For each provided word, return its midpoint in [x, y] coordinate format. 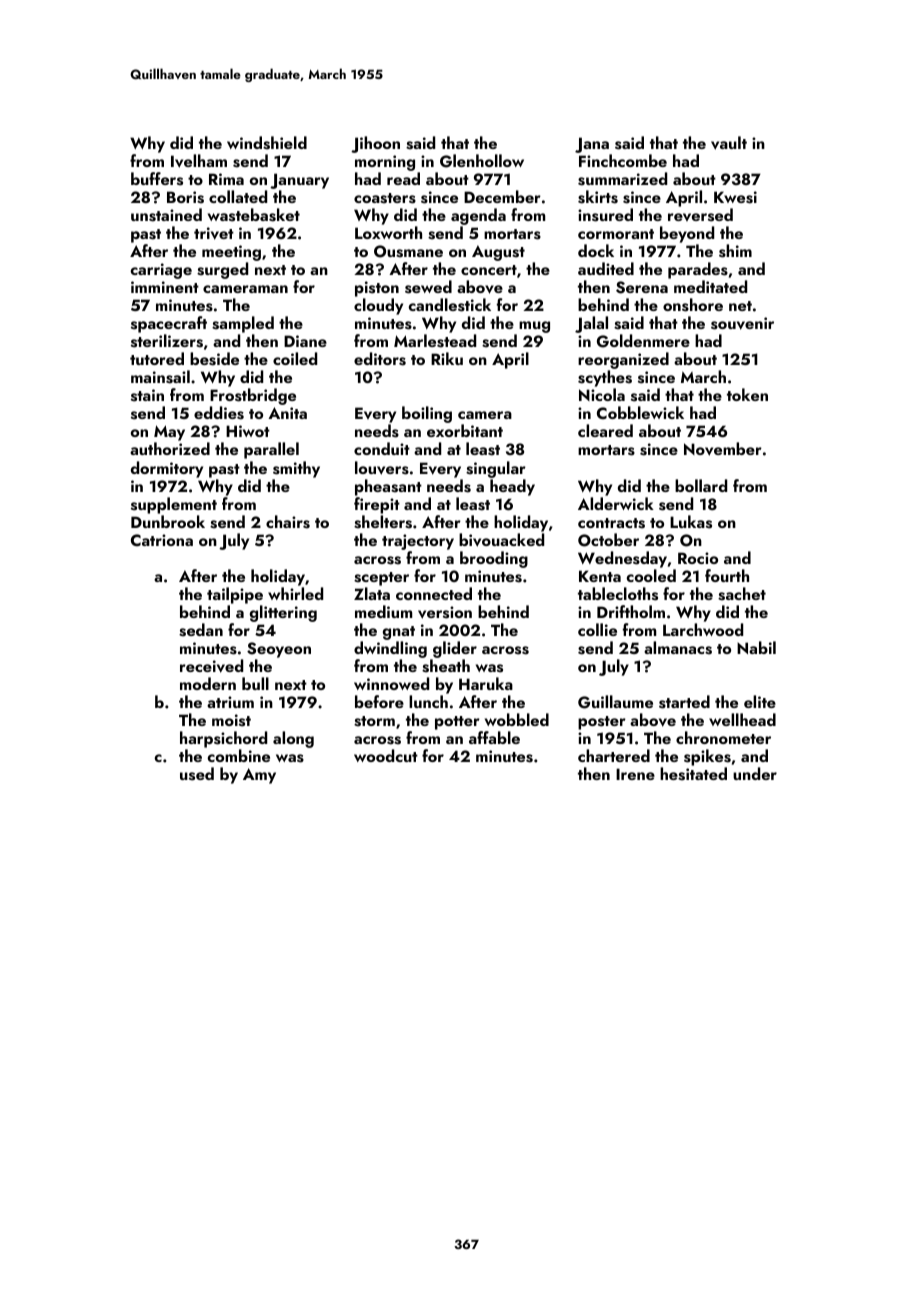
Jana [592, 145]
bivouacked [501, 540]
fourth [727, 575]
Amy [259, 776]
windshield [267, 143]
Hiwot [248, 431]
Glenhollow [482, 161]
